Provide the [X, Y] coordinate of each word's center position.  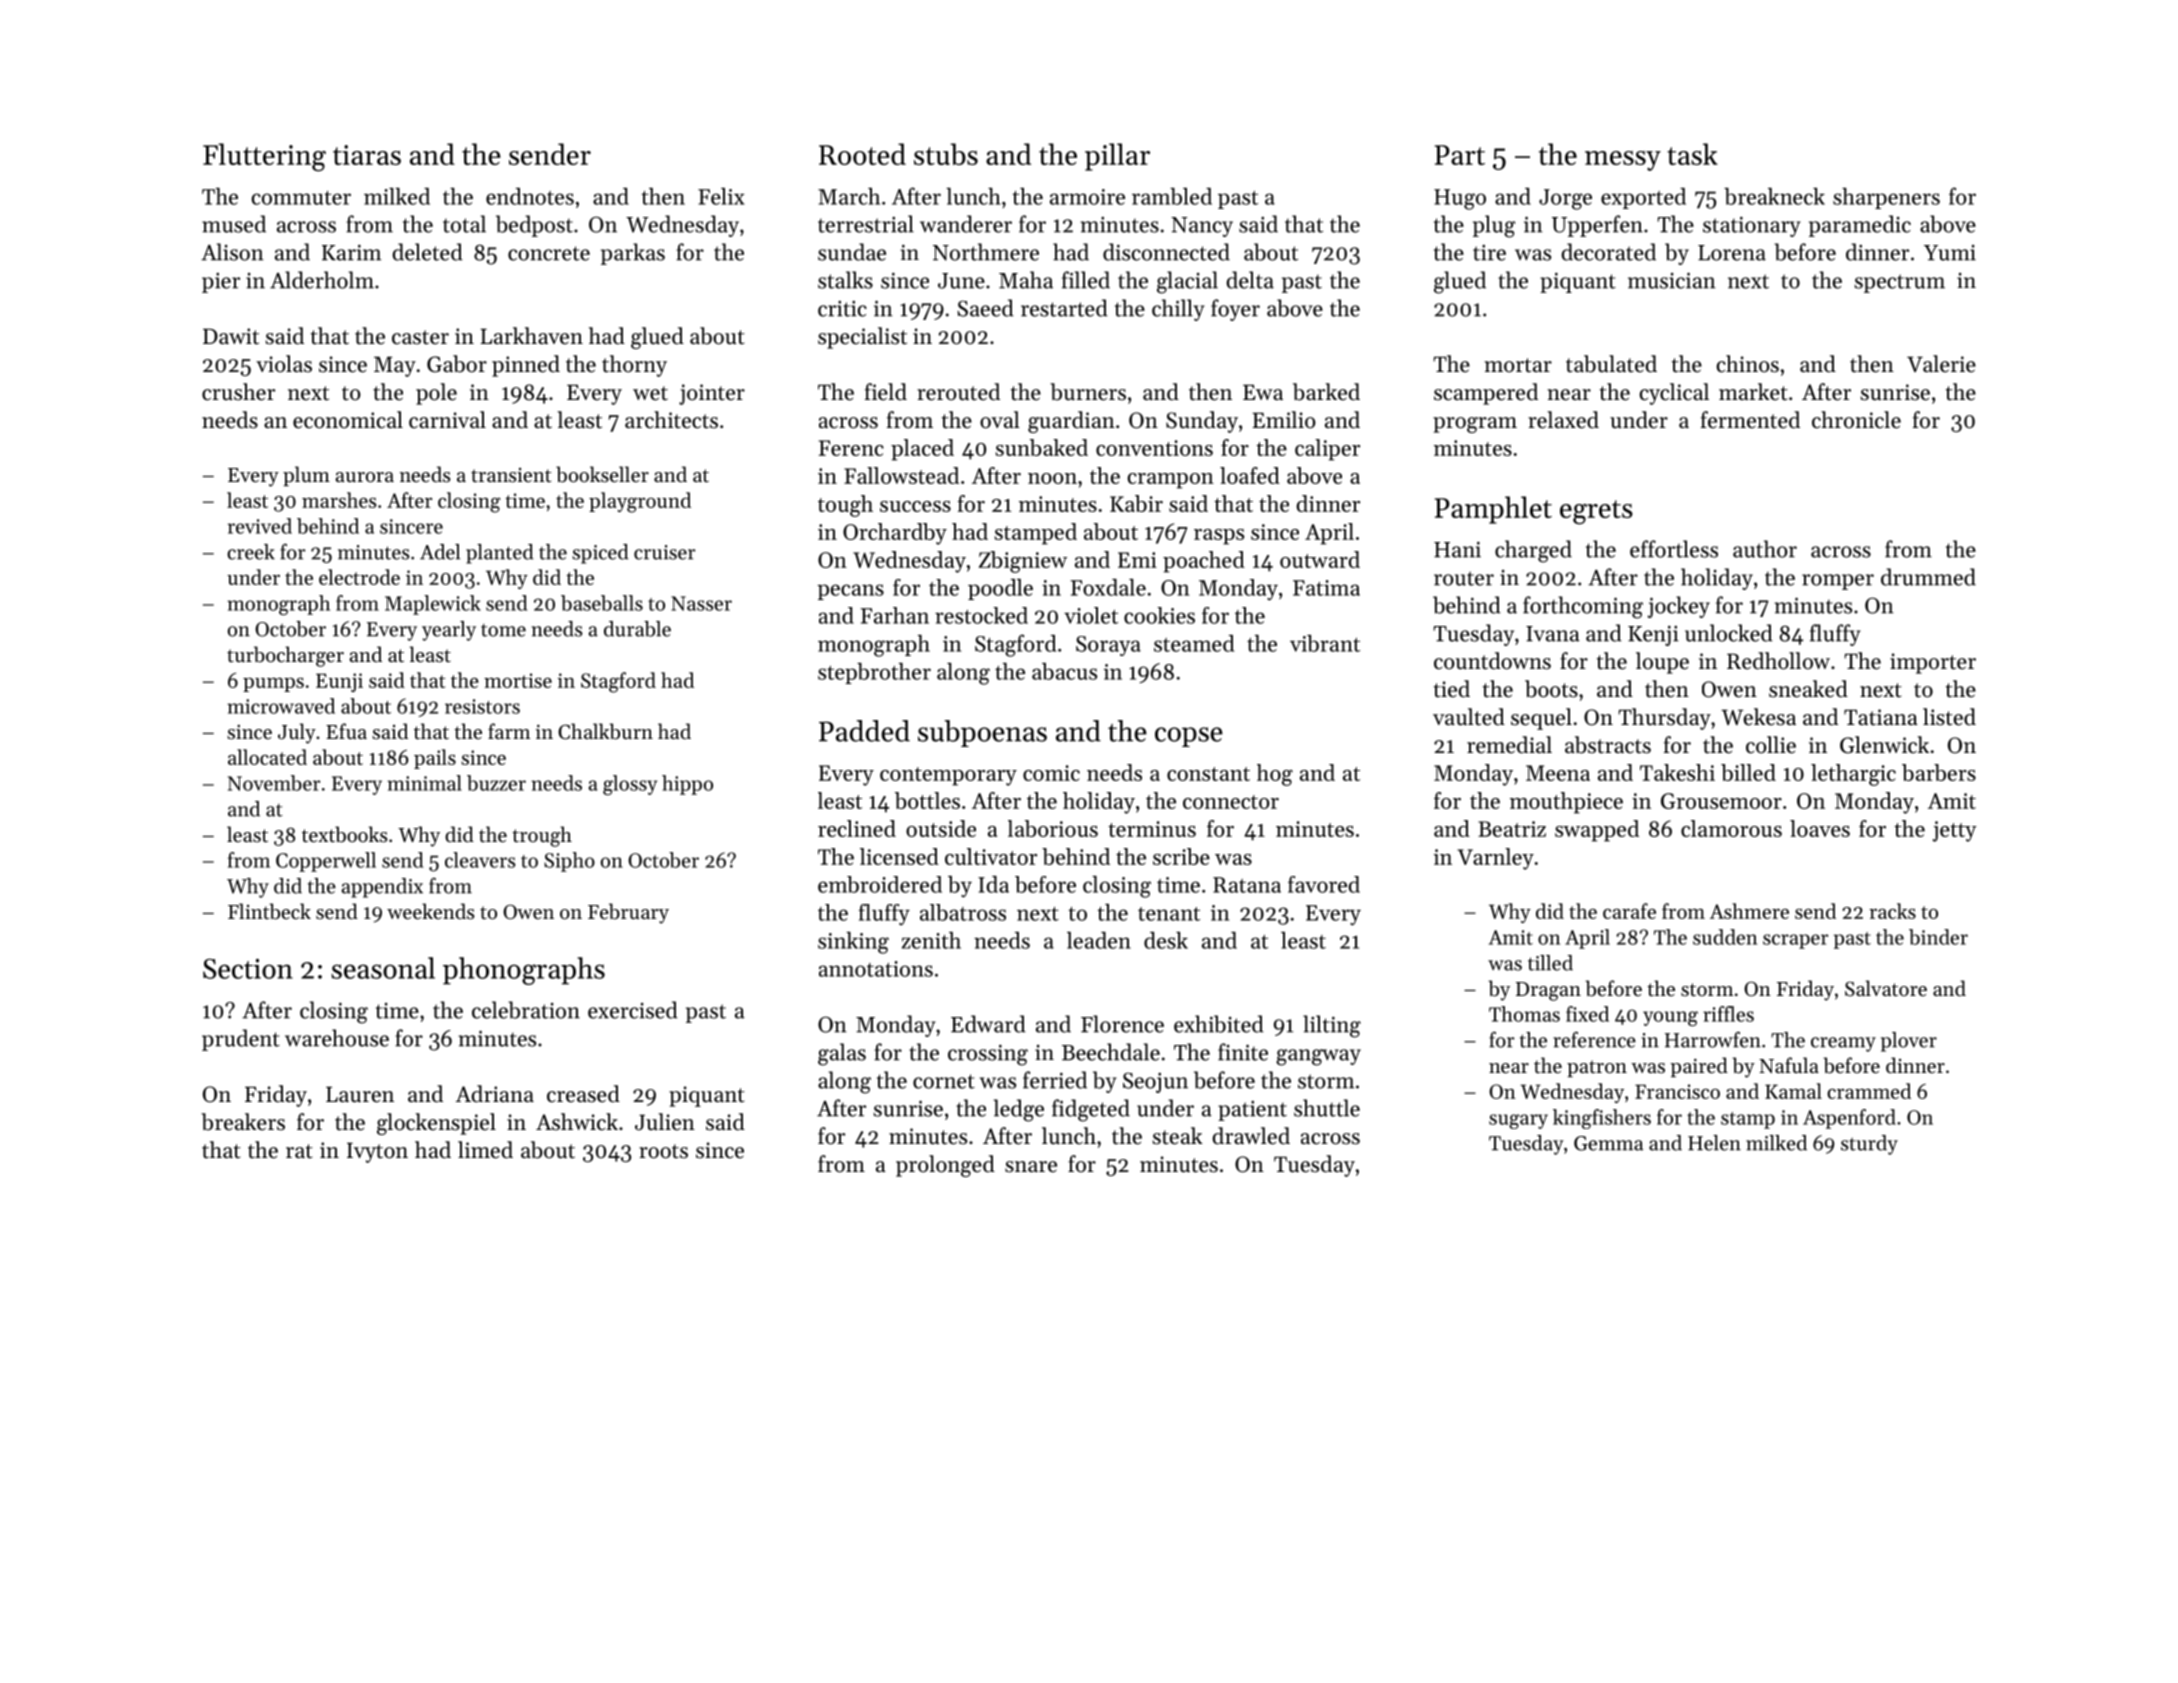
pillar [1117, 157]
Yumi [1950, 253]
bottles [927, 800]
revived [260, 526]
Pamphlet [1493, 510]
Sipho [569, 862]
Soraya [1108, 646]
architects [671, 420]
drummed [1928, 577]
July [297, 733]
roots [663, 1151]
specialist [862, 338]
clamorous [1731, 828]
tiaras [367, 155]
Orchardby [895, 534]
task [1692, 154]
